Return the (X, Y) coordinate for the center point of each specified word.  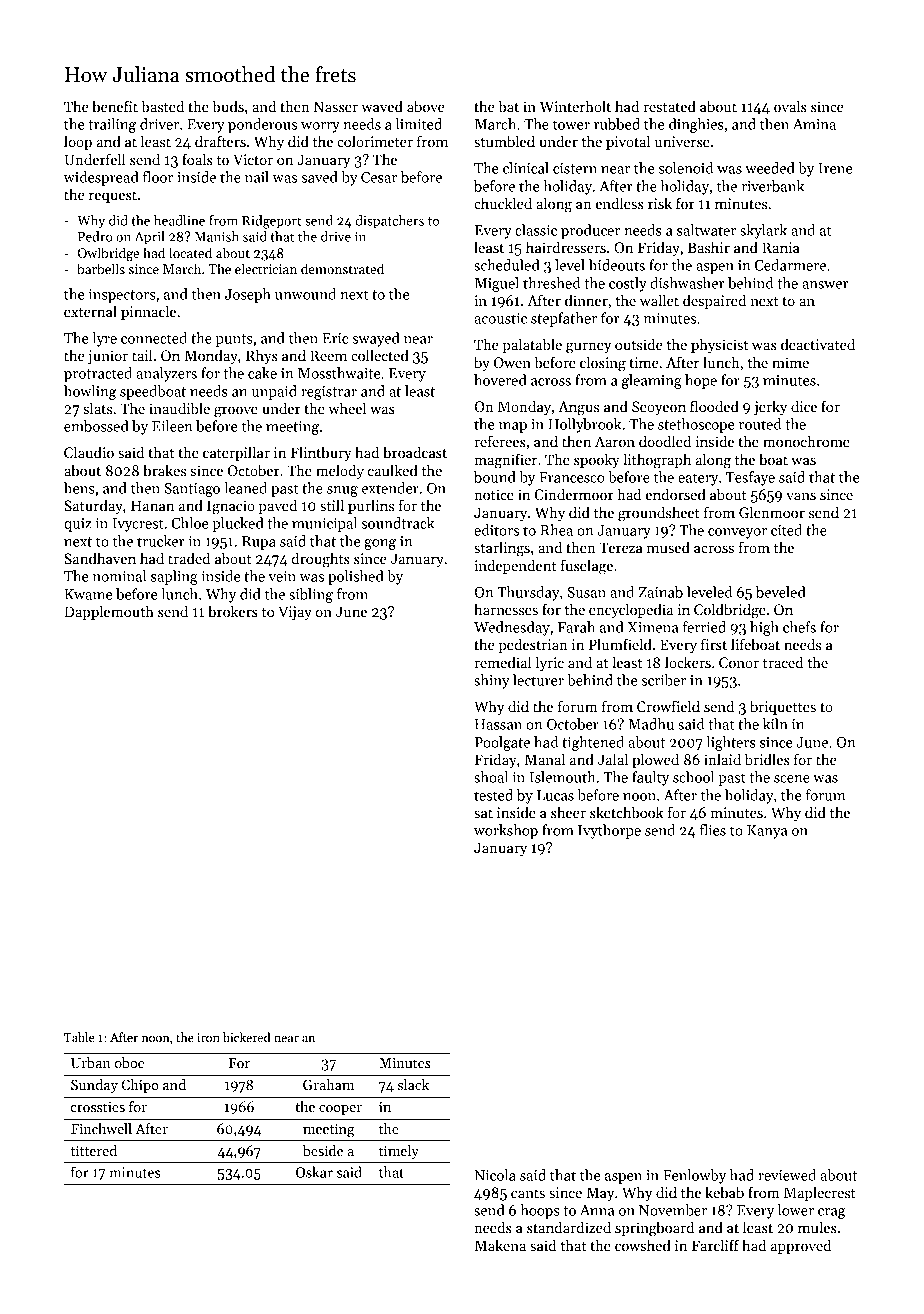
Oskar (314, 1172)
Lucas (555, 795)
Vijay (295, 613)
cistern (575, 168)
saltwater (706, 230)
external (90, 311)
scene (792, 779)
